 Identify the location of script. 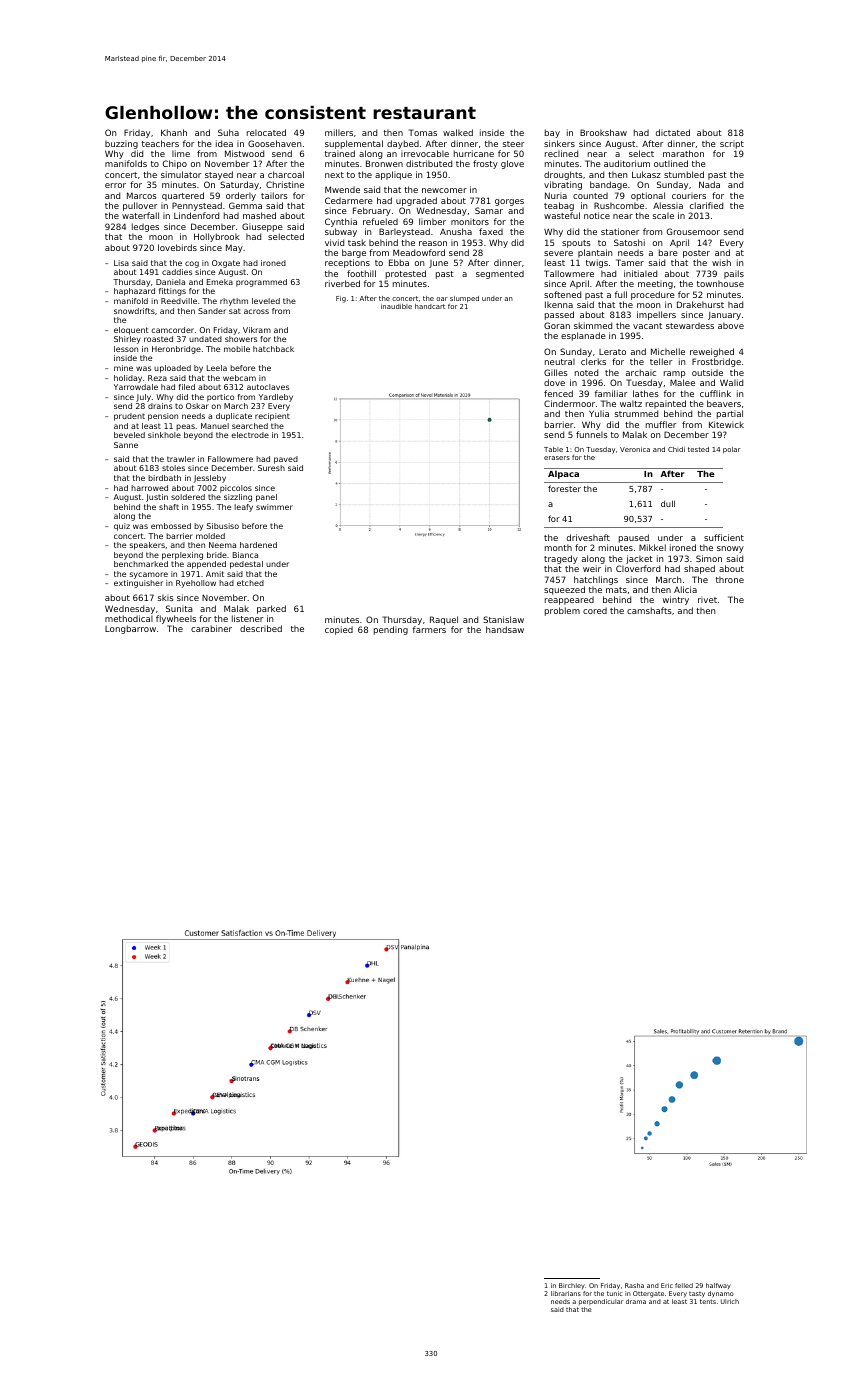
(732, 144).
